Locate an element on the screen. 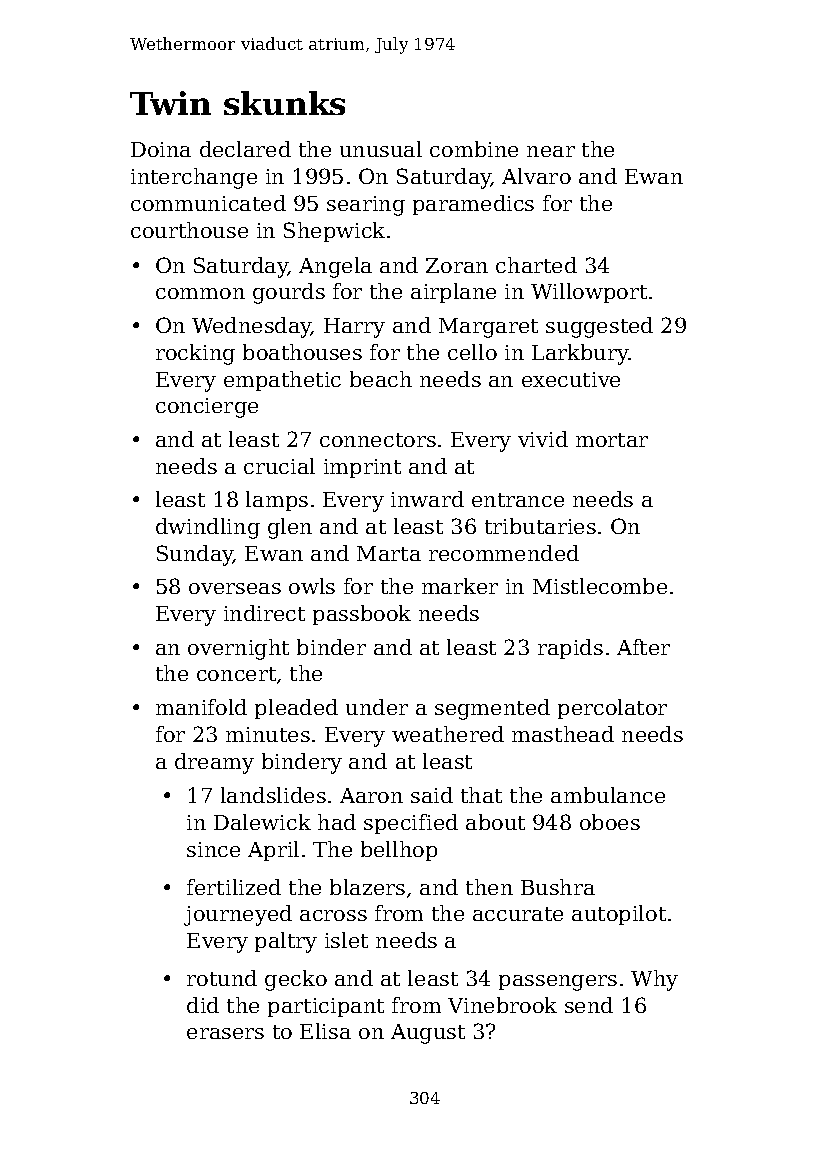  dwindling is located at coordinates (208, 528).
